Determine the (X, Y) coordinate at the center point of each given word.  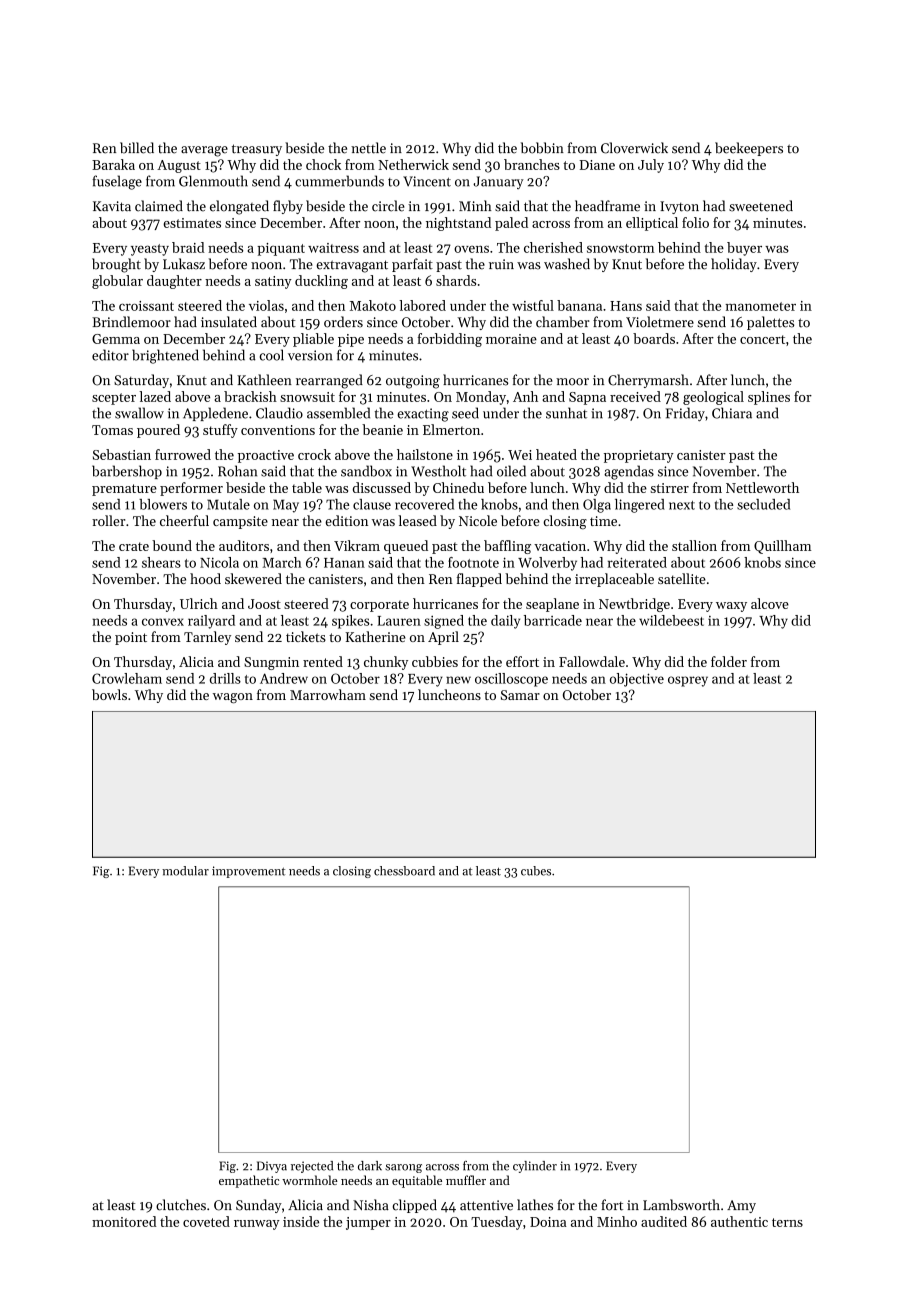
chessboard (404, 871)
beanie (382, 429)
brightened (165, 356)
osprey (688, 681)
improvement (248, 872)
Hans (626, 306)
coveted (206, 1221)
